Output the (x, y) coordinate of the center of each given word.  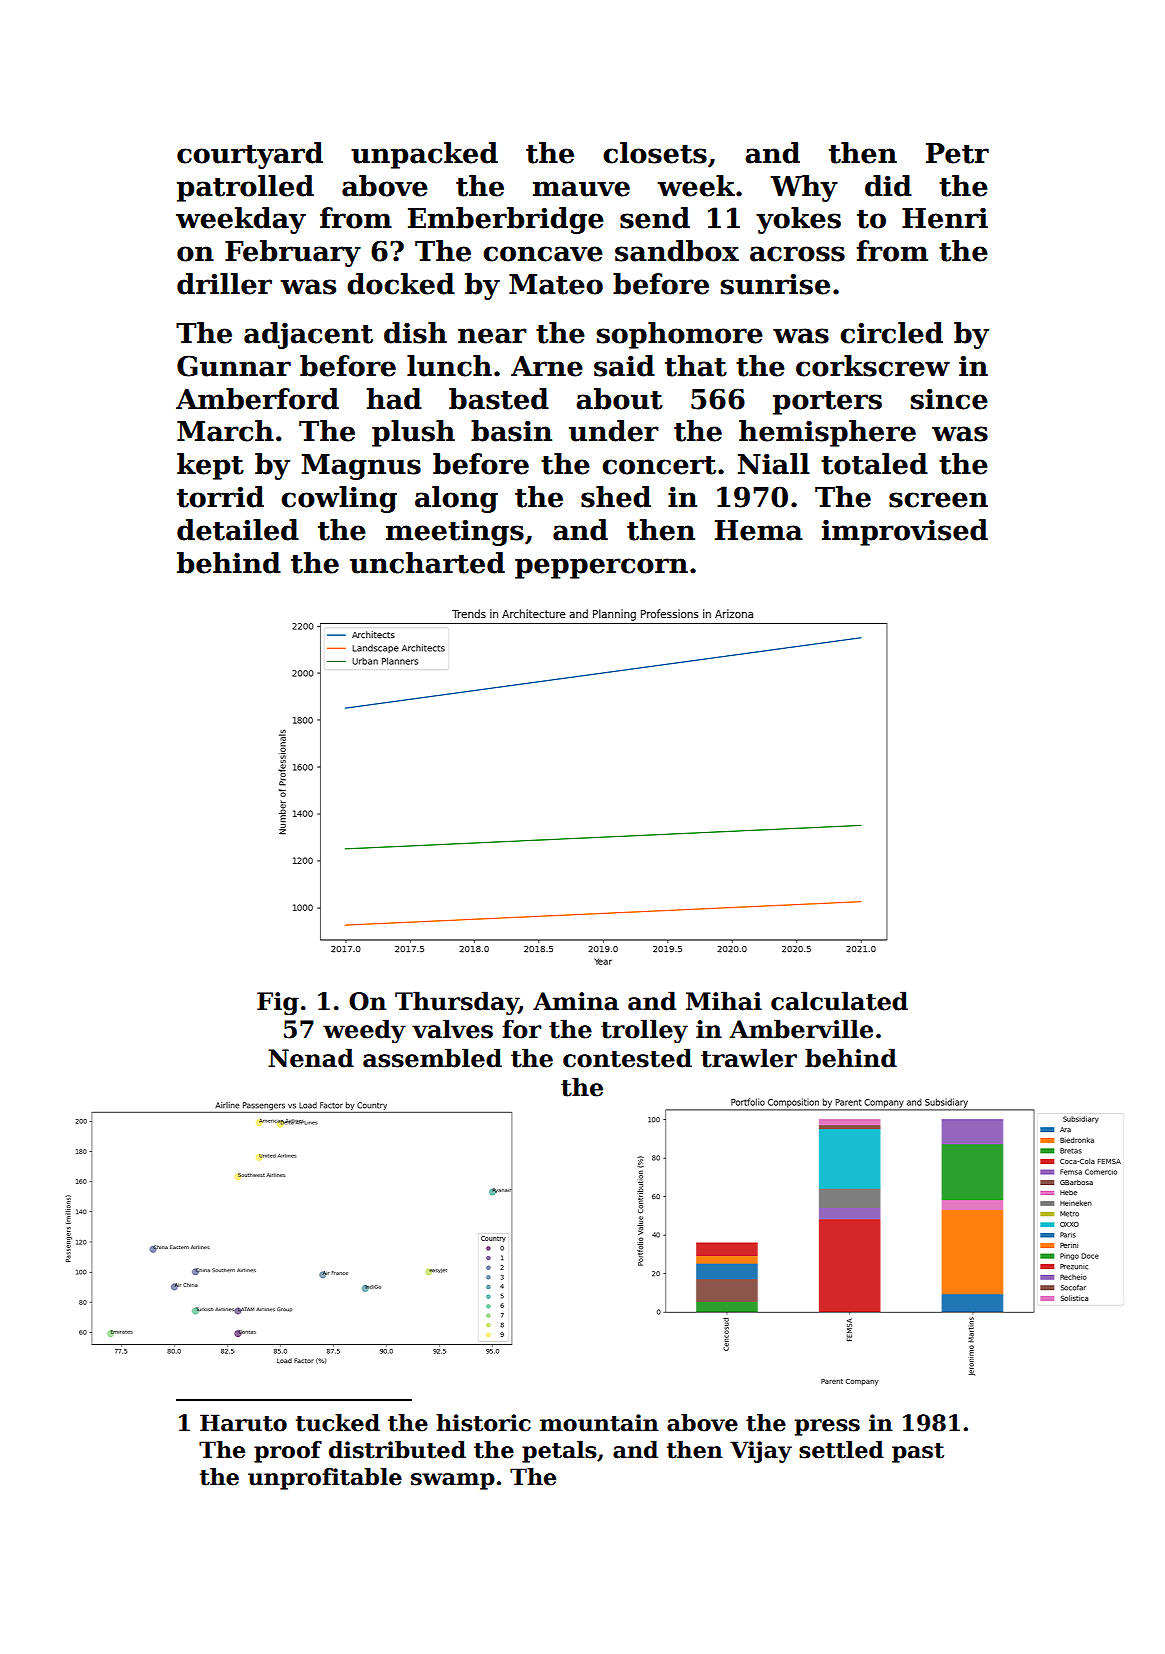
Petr (957, 153)
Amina (576, 1001)
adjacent (308, 335)
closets (655, 153)
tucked (338, 1423)
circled (891, 333)
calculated (839, 1001)
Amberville (801, 1029)
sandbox (677, 251)
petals (559, 1452)
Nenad (311, 1058)
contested (627, 1058)
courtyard (250, 155)
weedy (364, 1031)
